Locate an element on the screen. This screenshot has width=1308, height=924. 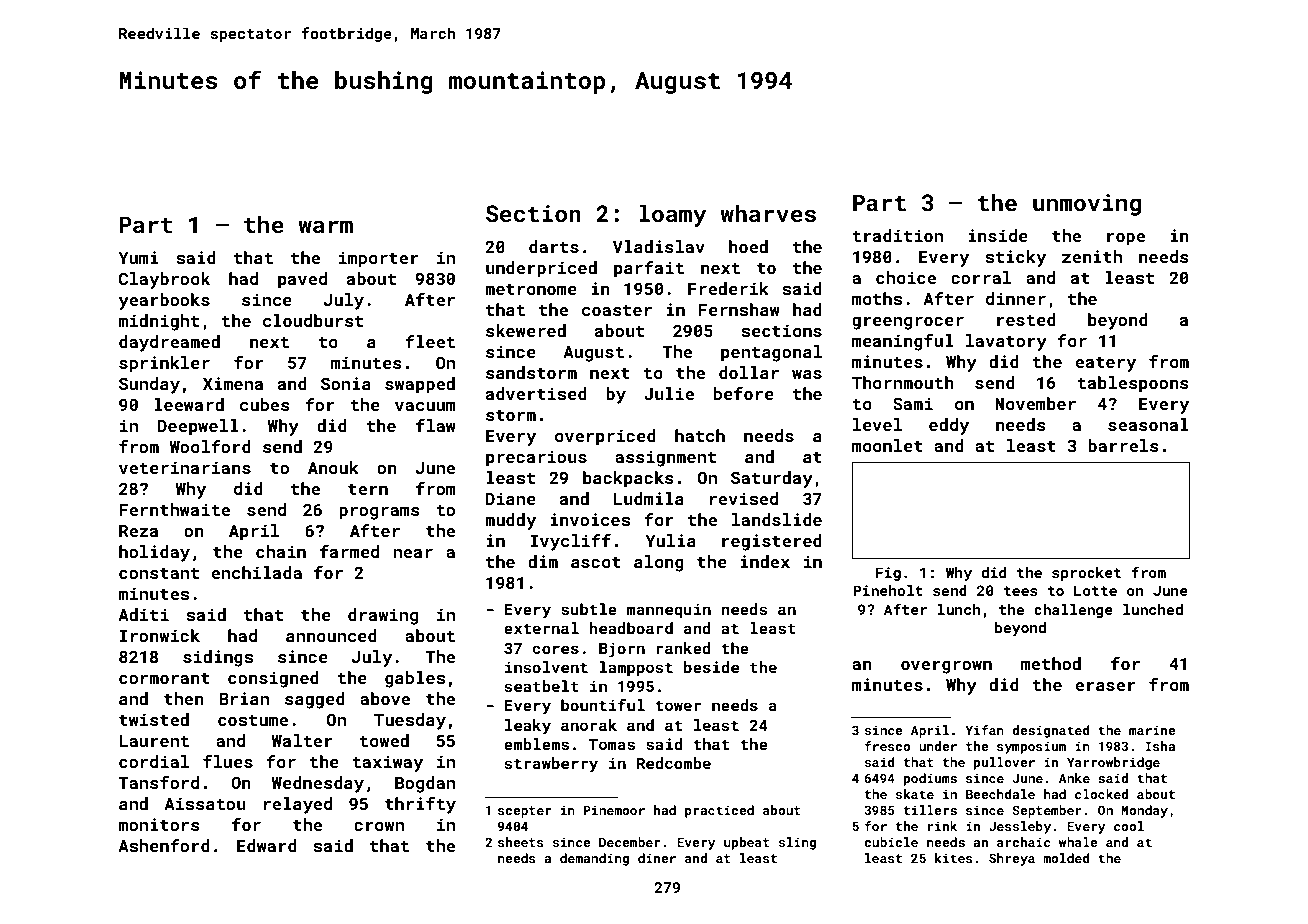
warm is located at coordinates (325, 226).
